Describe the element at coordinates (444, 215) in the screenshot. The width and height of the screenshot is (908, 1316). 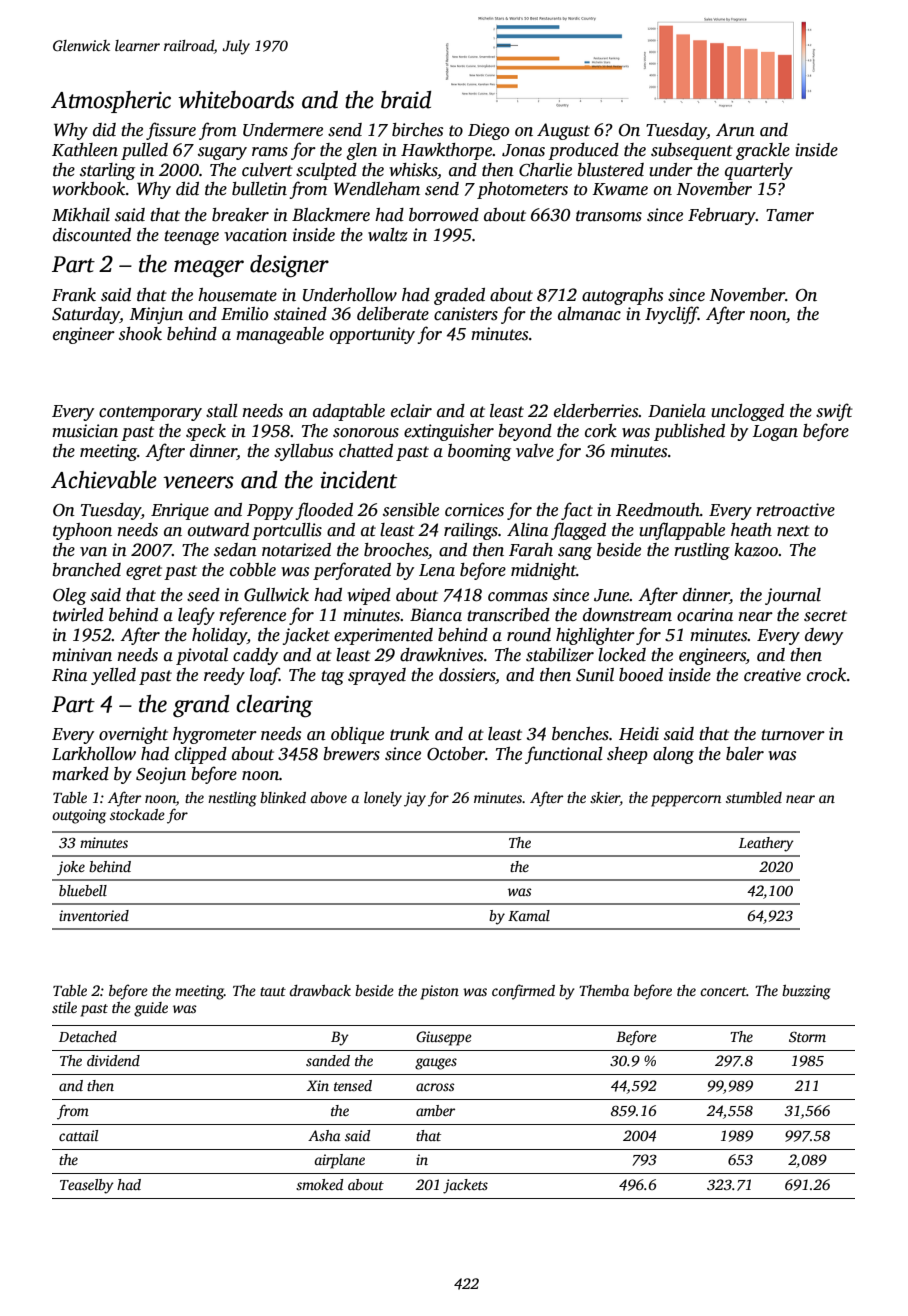
I see `borrowed` at that location.
